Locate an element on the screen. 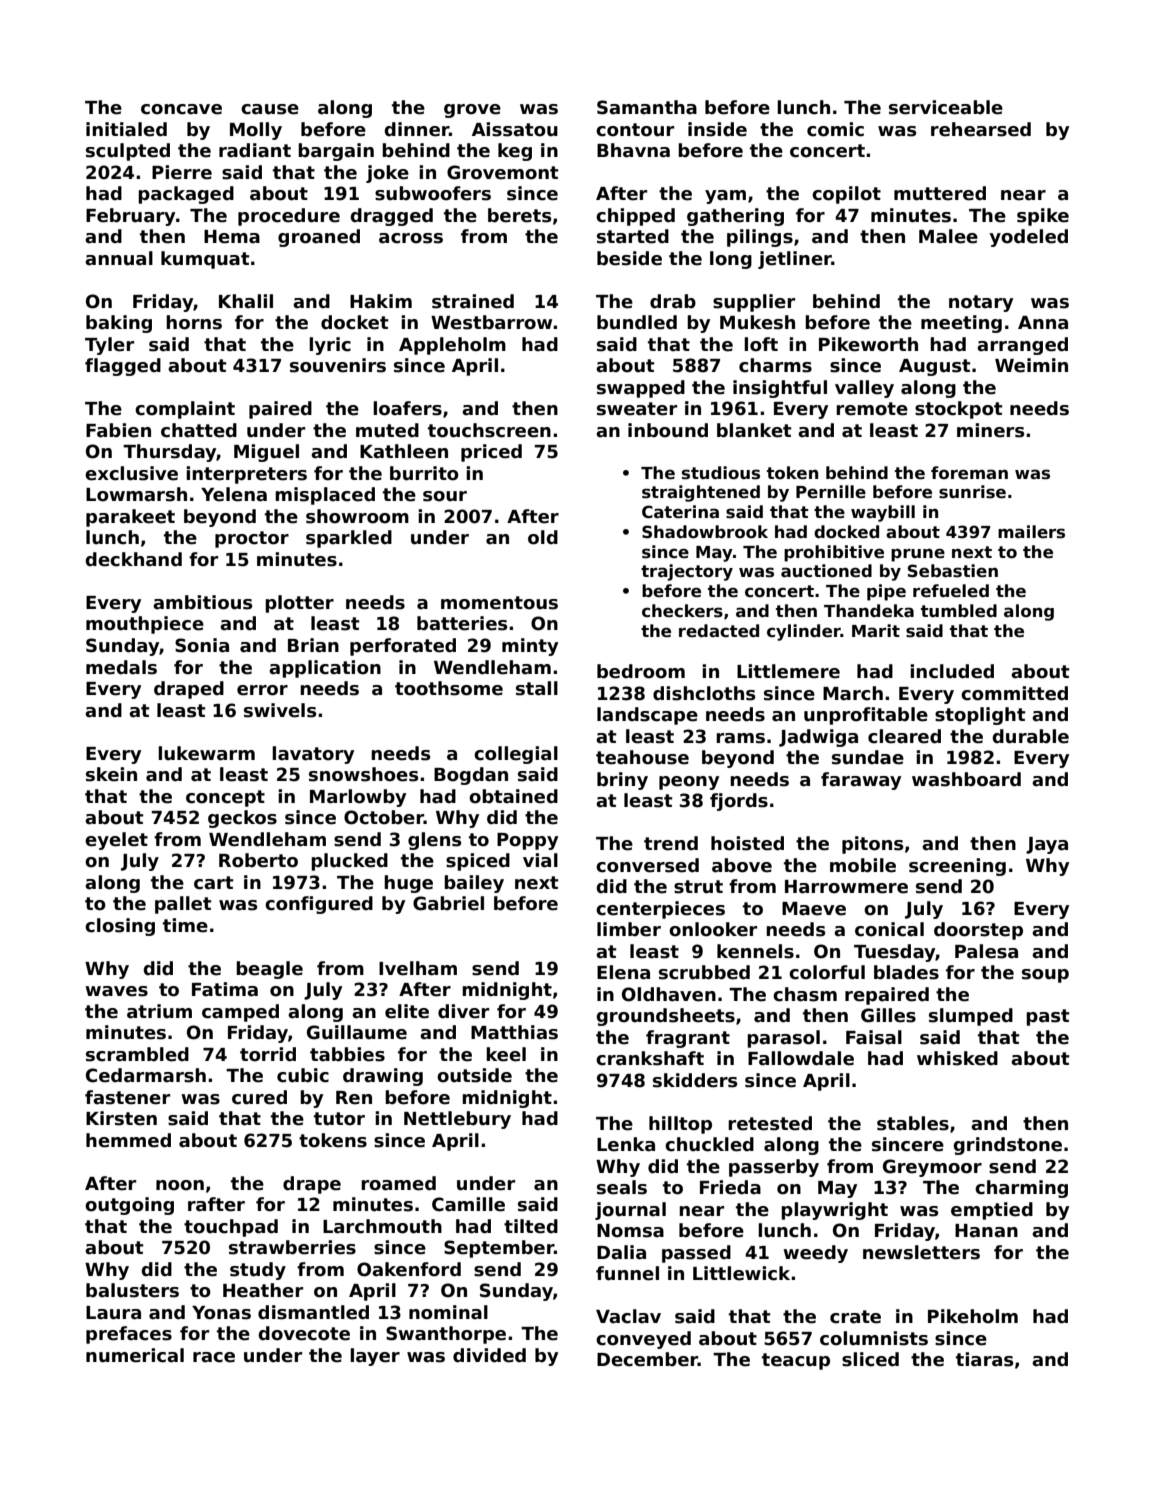 This screenshot has height=1494, width=1155. Maeve is located at coordinates (814, 909).
